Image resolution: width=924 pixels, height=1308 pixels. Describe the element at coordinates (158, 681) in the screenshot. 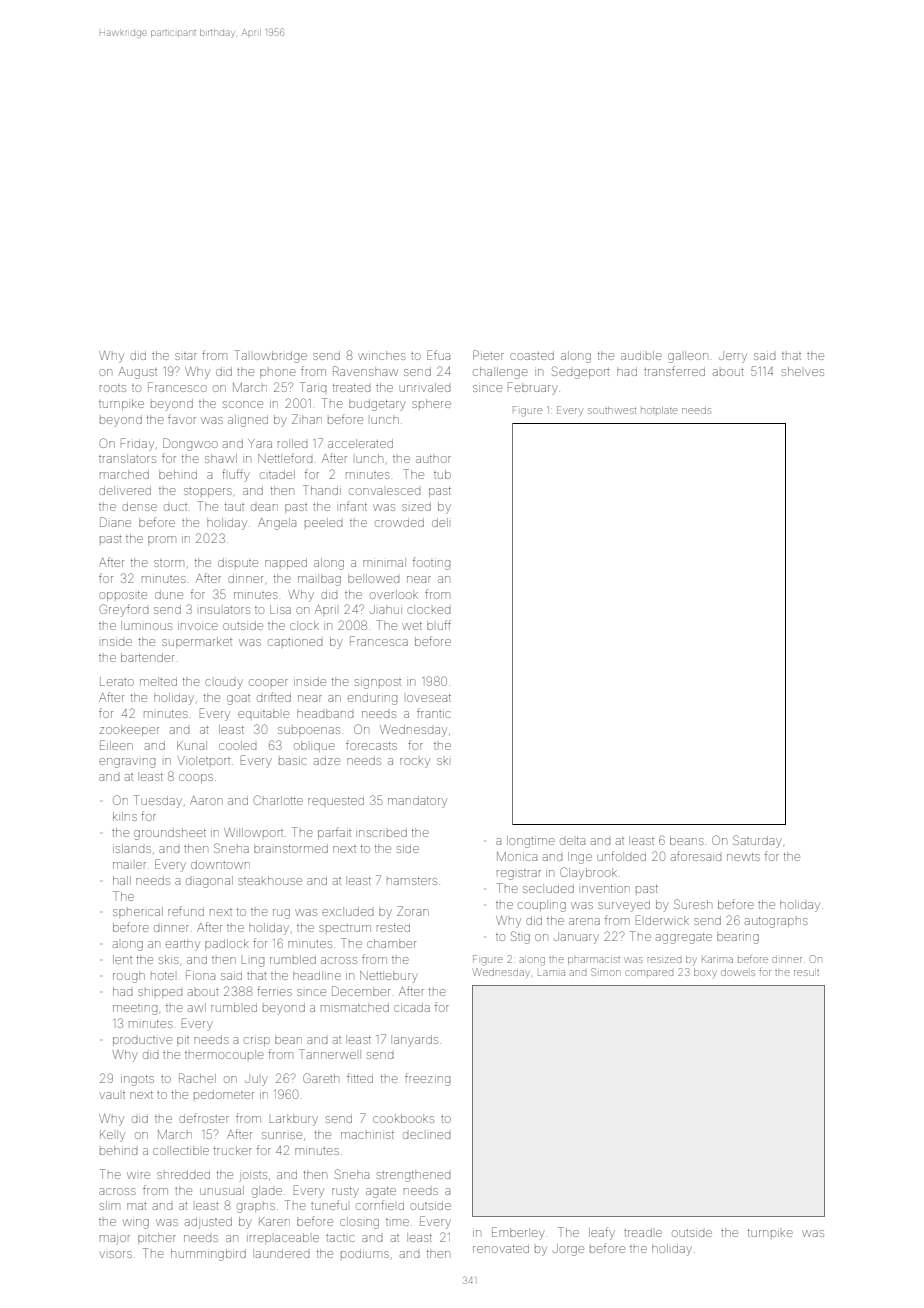

I see `melted` at that location.
